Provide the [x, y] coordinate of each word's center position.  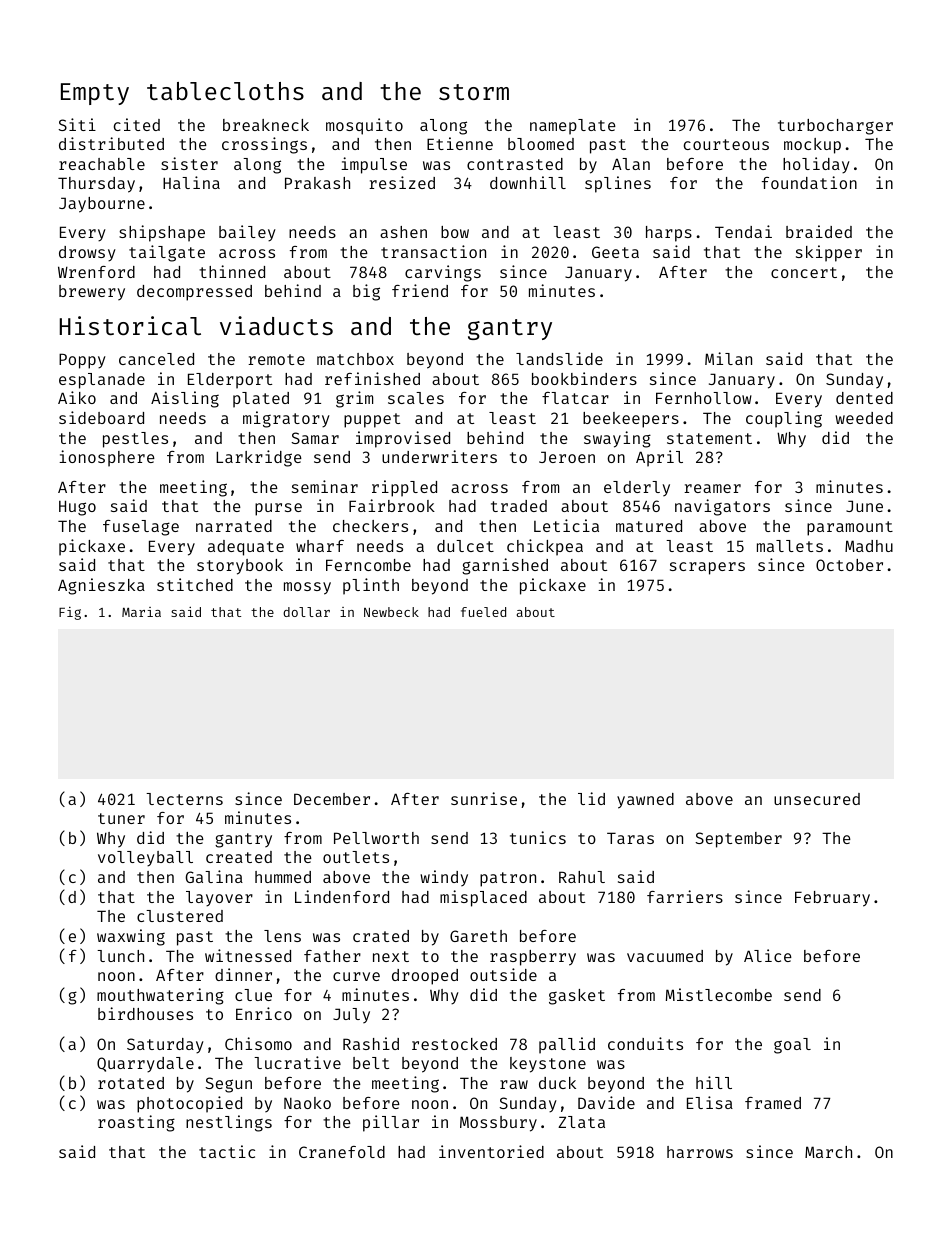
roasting [136, 1123]
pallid [567, 1045]
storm [474, 92]
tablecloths [225, 91]
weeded [864, 418]
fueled [483, 612]
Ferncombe [368, 565]
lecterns [184, 799]
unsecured [817, 799]
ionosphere [107, 458]
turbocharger [835, 127]
